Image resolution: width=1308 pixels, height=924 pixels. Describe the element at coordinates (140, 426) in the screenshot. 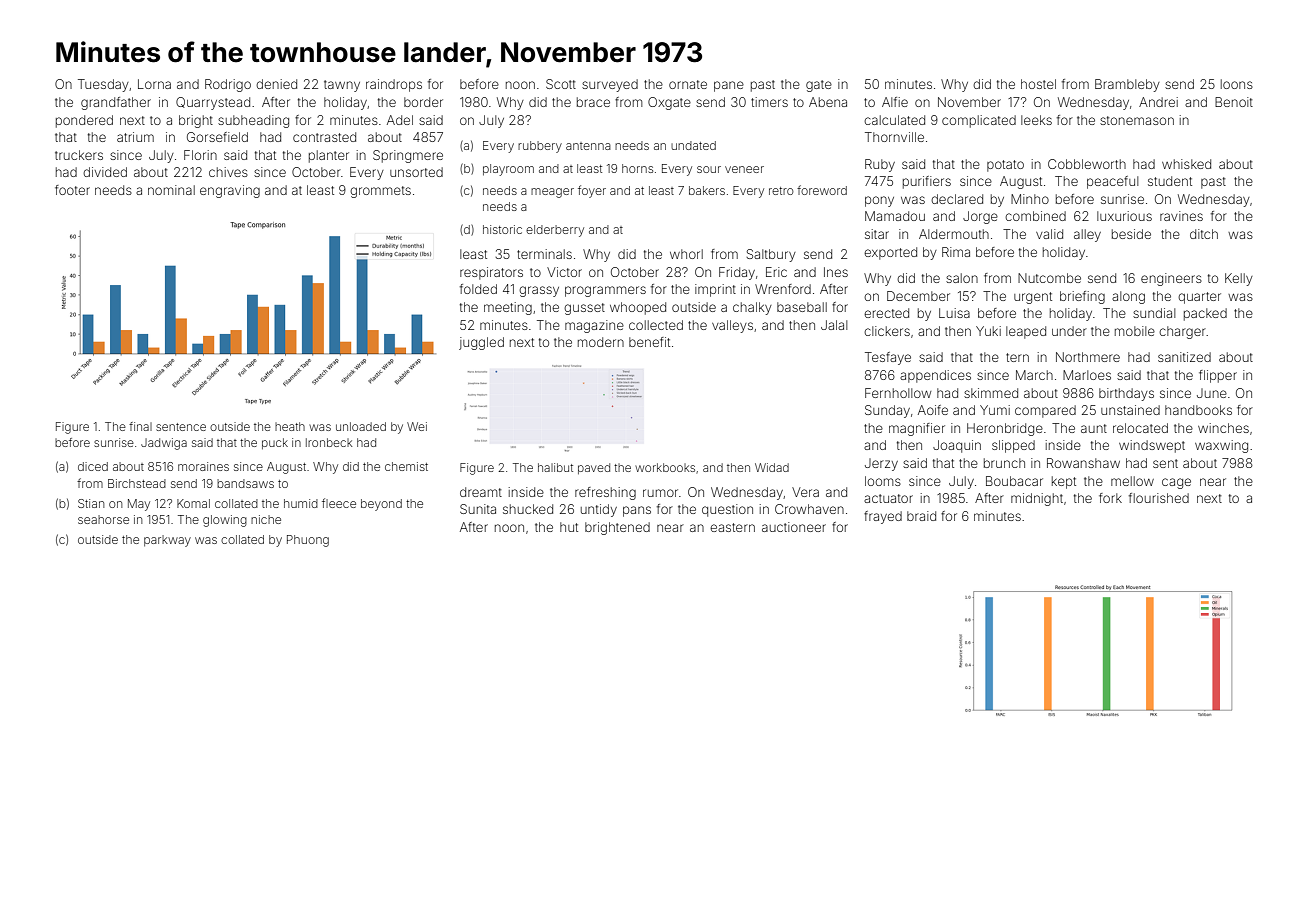

I see `final` at that location.
